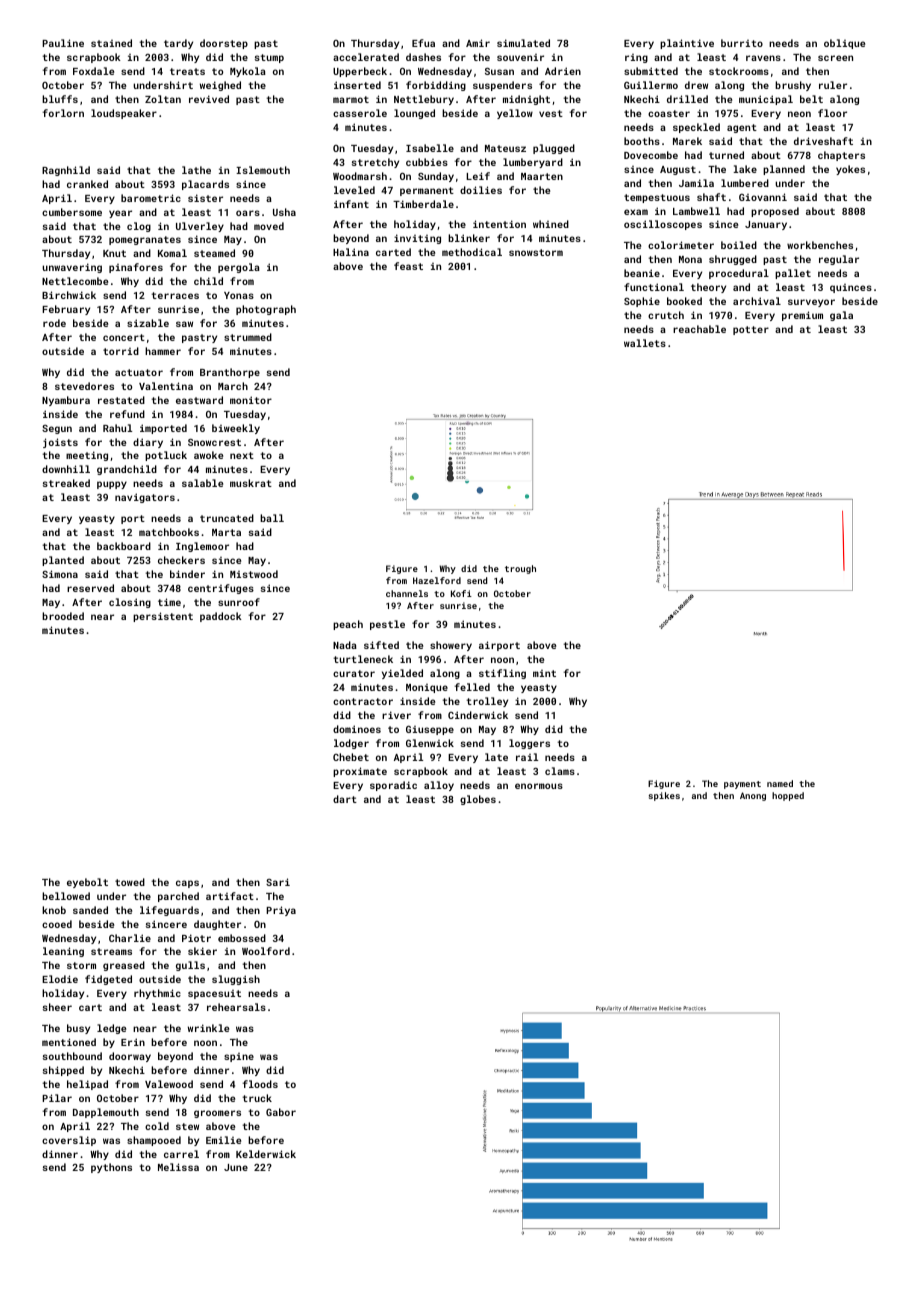  What do you see at coordinates (163, 617) in the image?
I see `persistent` at bounding box center [163, 617].
